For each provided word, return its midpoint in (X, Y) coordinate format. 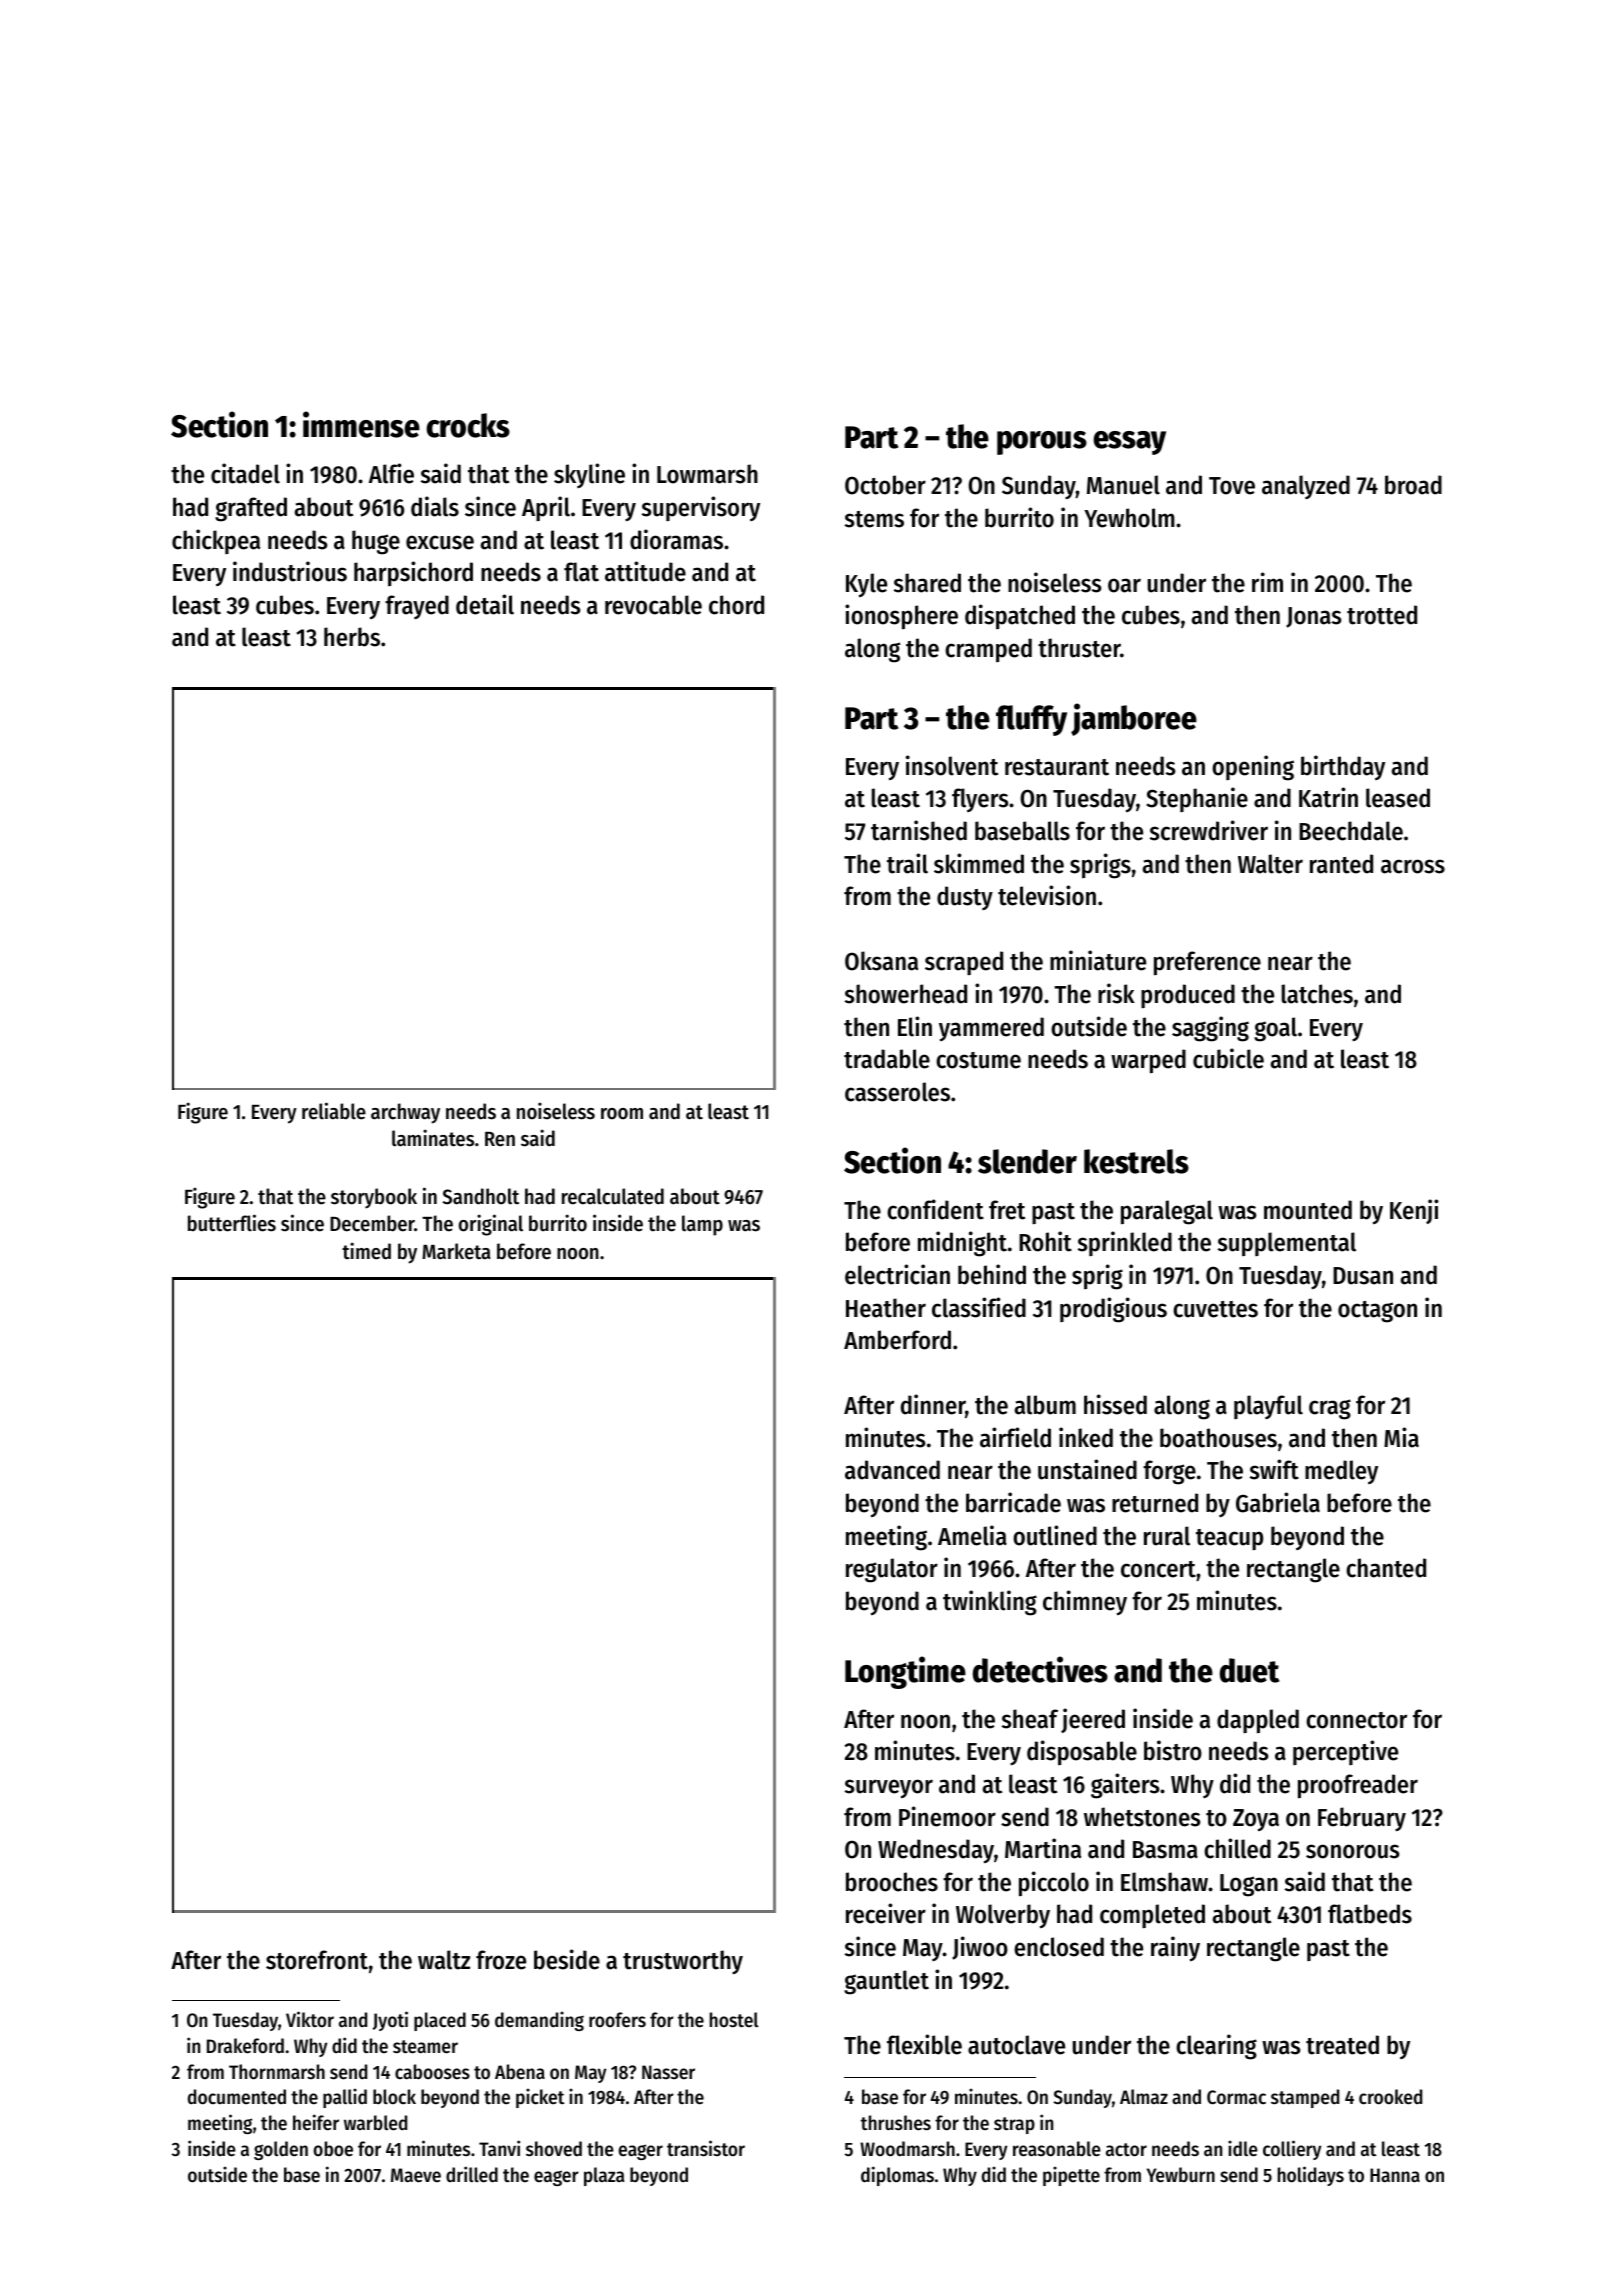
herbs (352, 637)
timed (366, 1251)
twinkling (990, 1603)
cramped (988, 650)
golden (281, 2150)
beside (567, 1959)
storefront (317, 1960)
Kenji (1414, 1211)
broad (1413, 485)
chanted (1386, 1568)
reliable (334, 1111)
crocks (468, 425)
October (885, 485)
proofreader (1358, 1786)
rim (1267, 582)
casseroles (897, 1092)
